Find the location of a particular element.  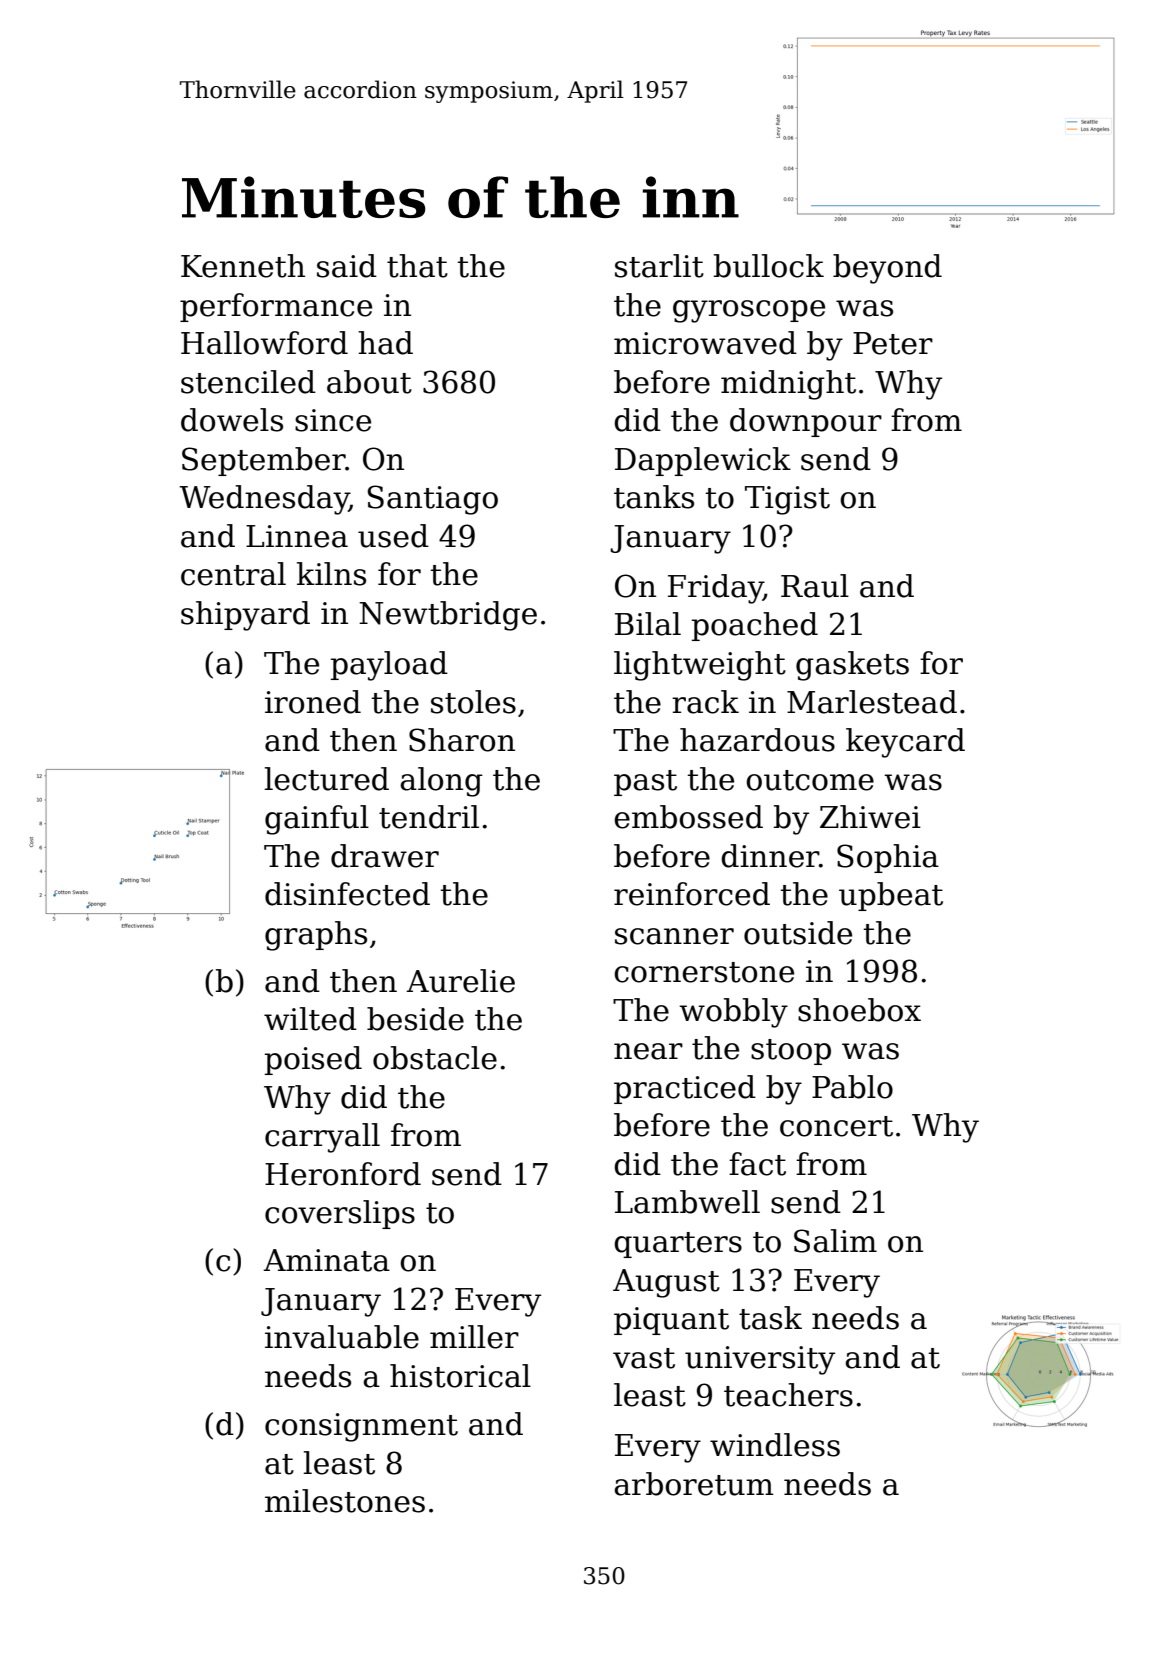

bullock is located at coordinates (769, 266).
